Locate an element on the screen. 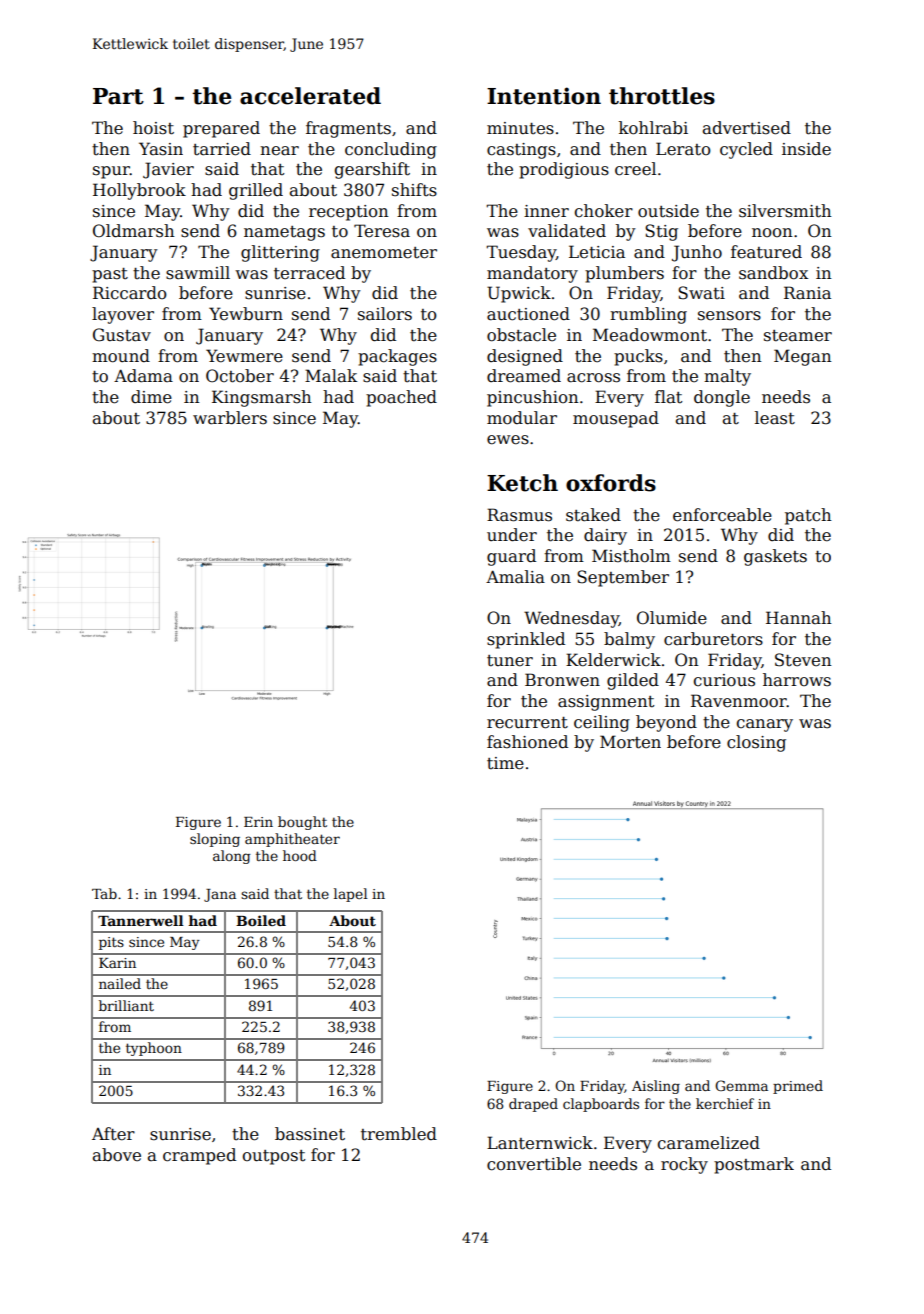  patch is located at coordinates (808, 516).
